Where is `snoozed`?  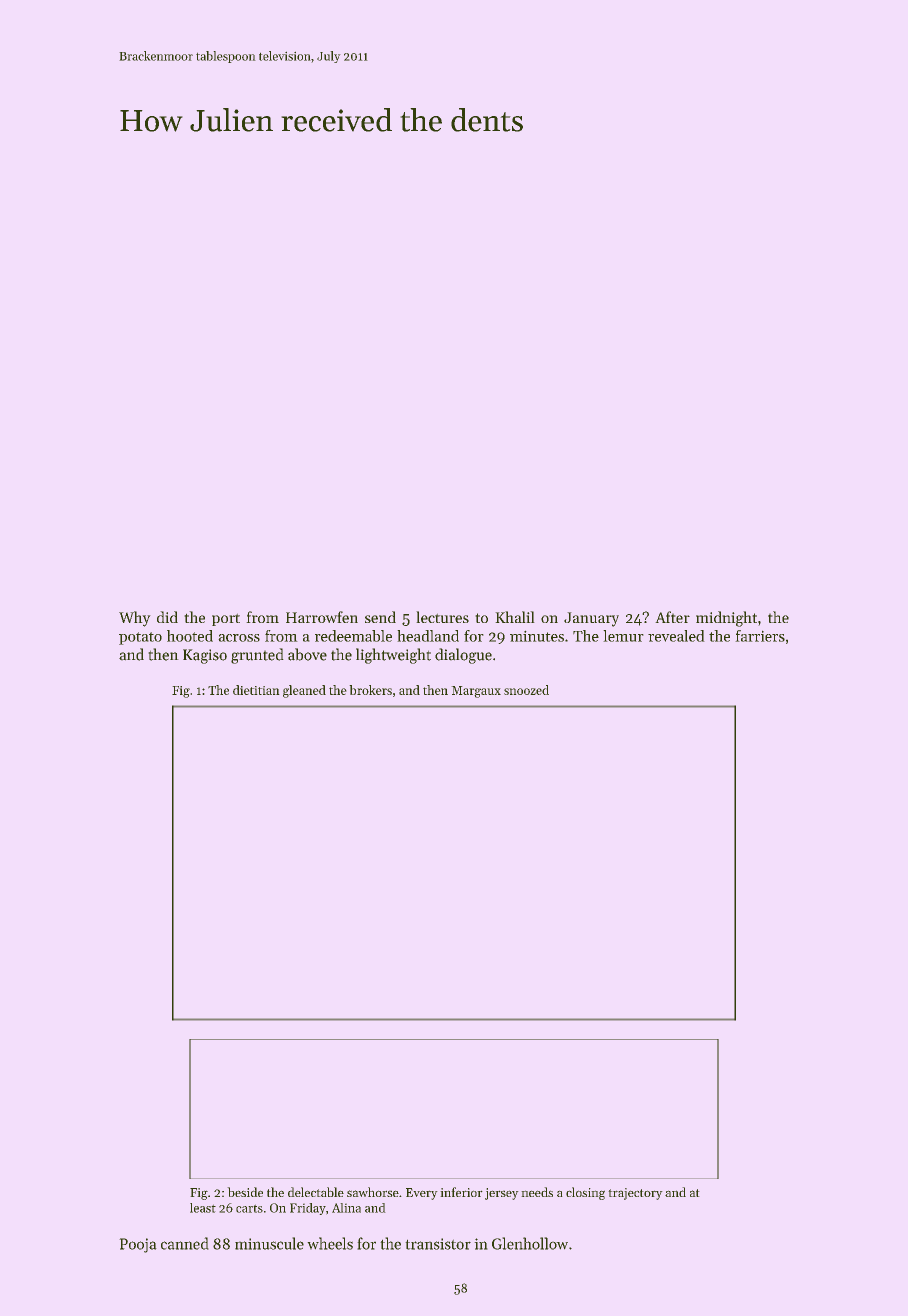 snoozed is located at coordinates (526, 690).
